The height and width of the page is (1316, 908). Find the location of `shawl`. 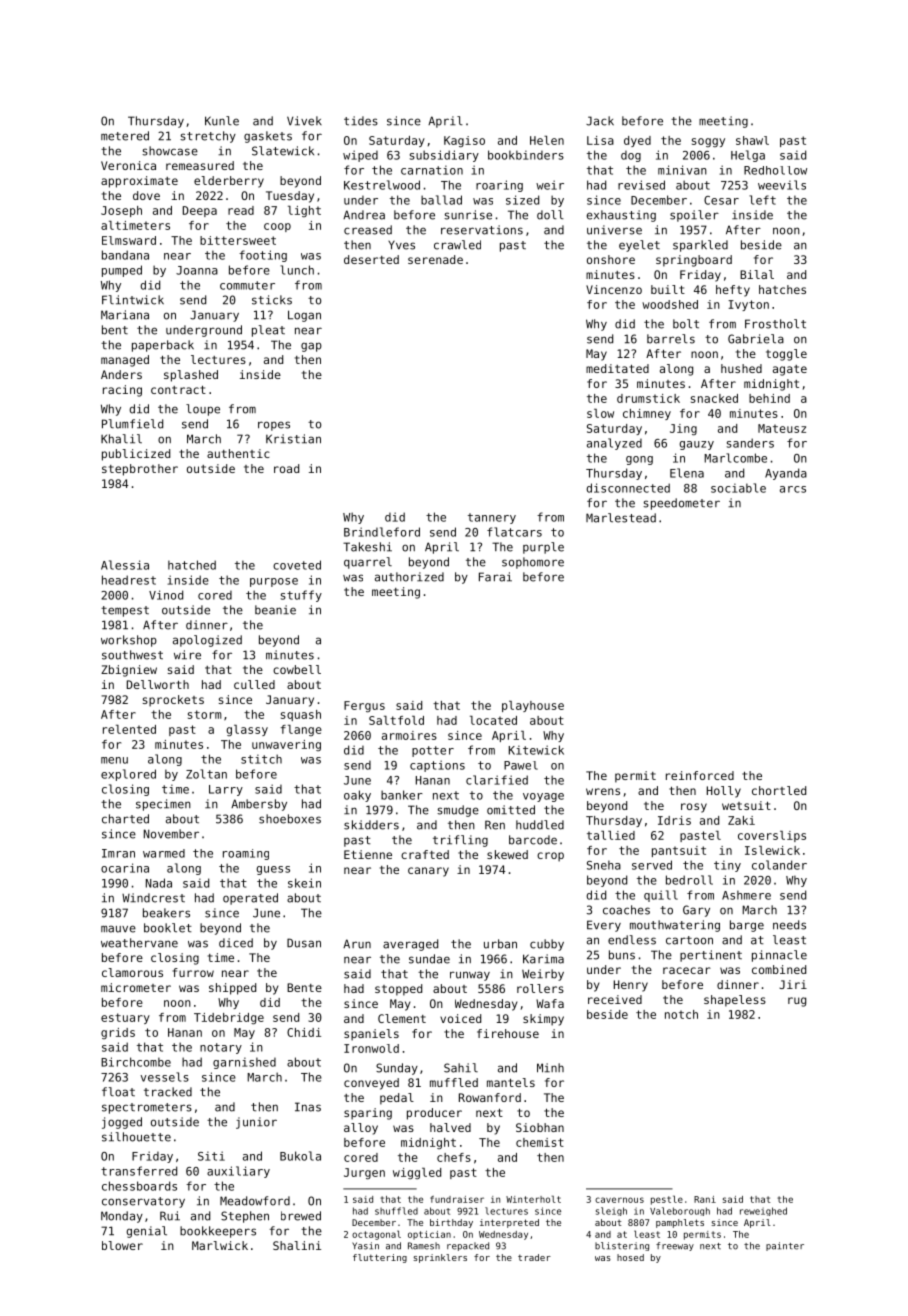

shawl is located at coordinates (752, 140).
